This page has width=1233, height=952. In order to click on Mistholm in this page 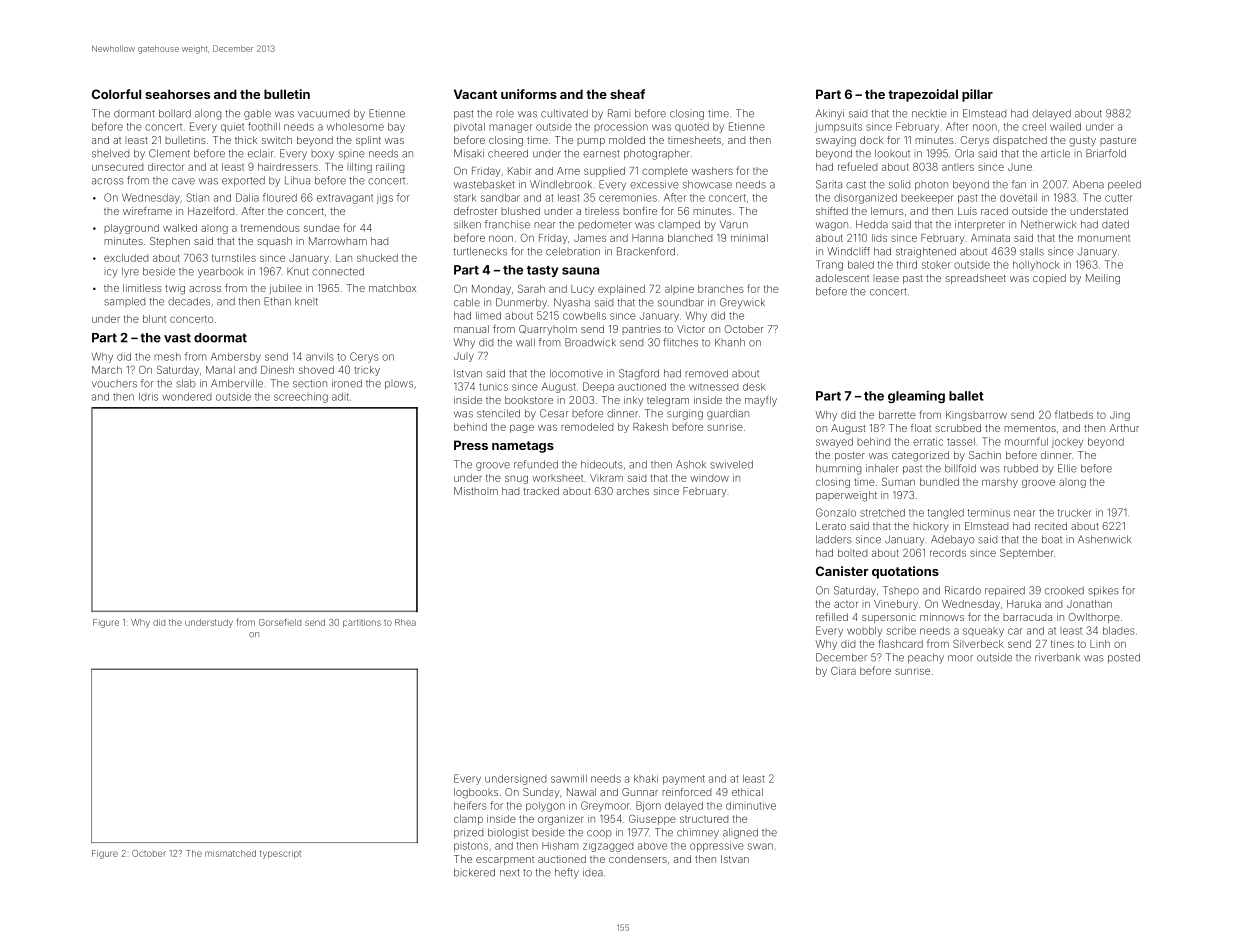, I will do `click(476, 491)`.
